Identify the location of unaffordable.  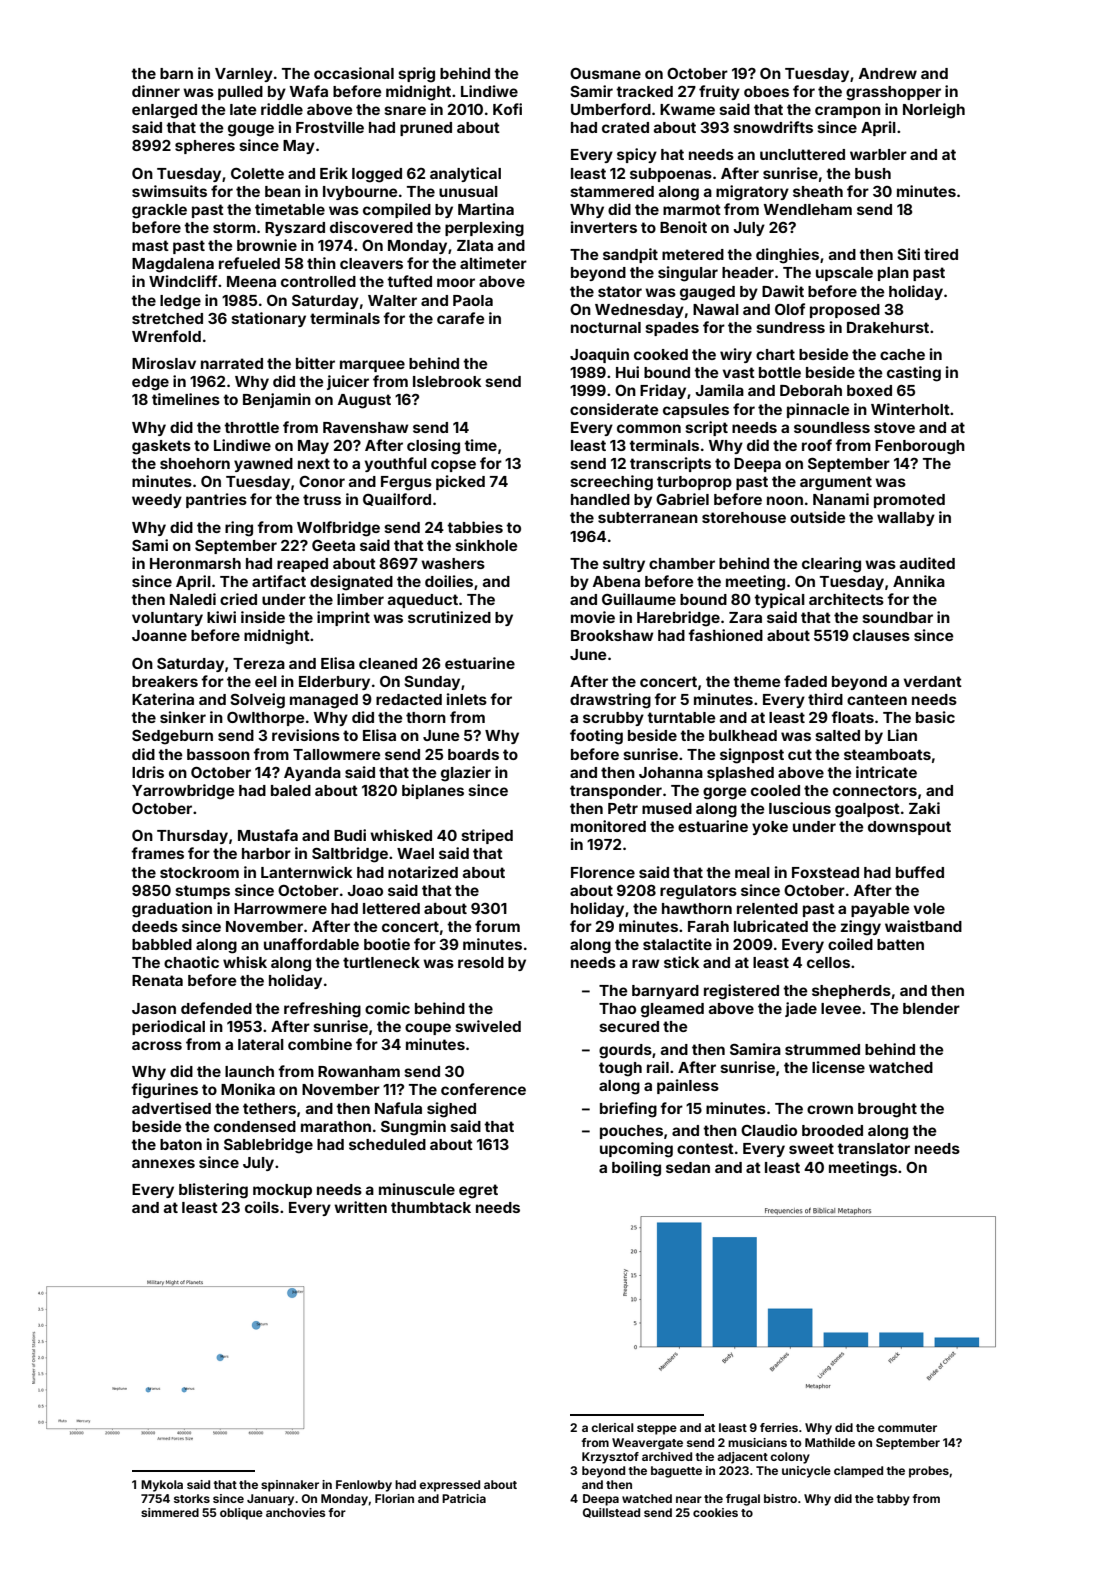
(311, 944).
